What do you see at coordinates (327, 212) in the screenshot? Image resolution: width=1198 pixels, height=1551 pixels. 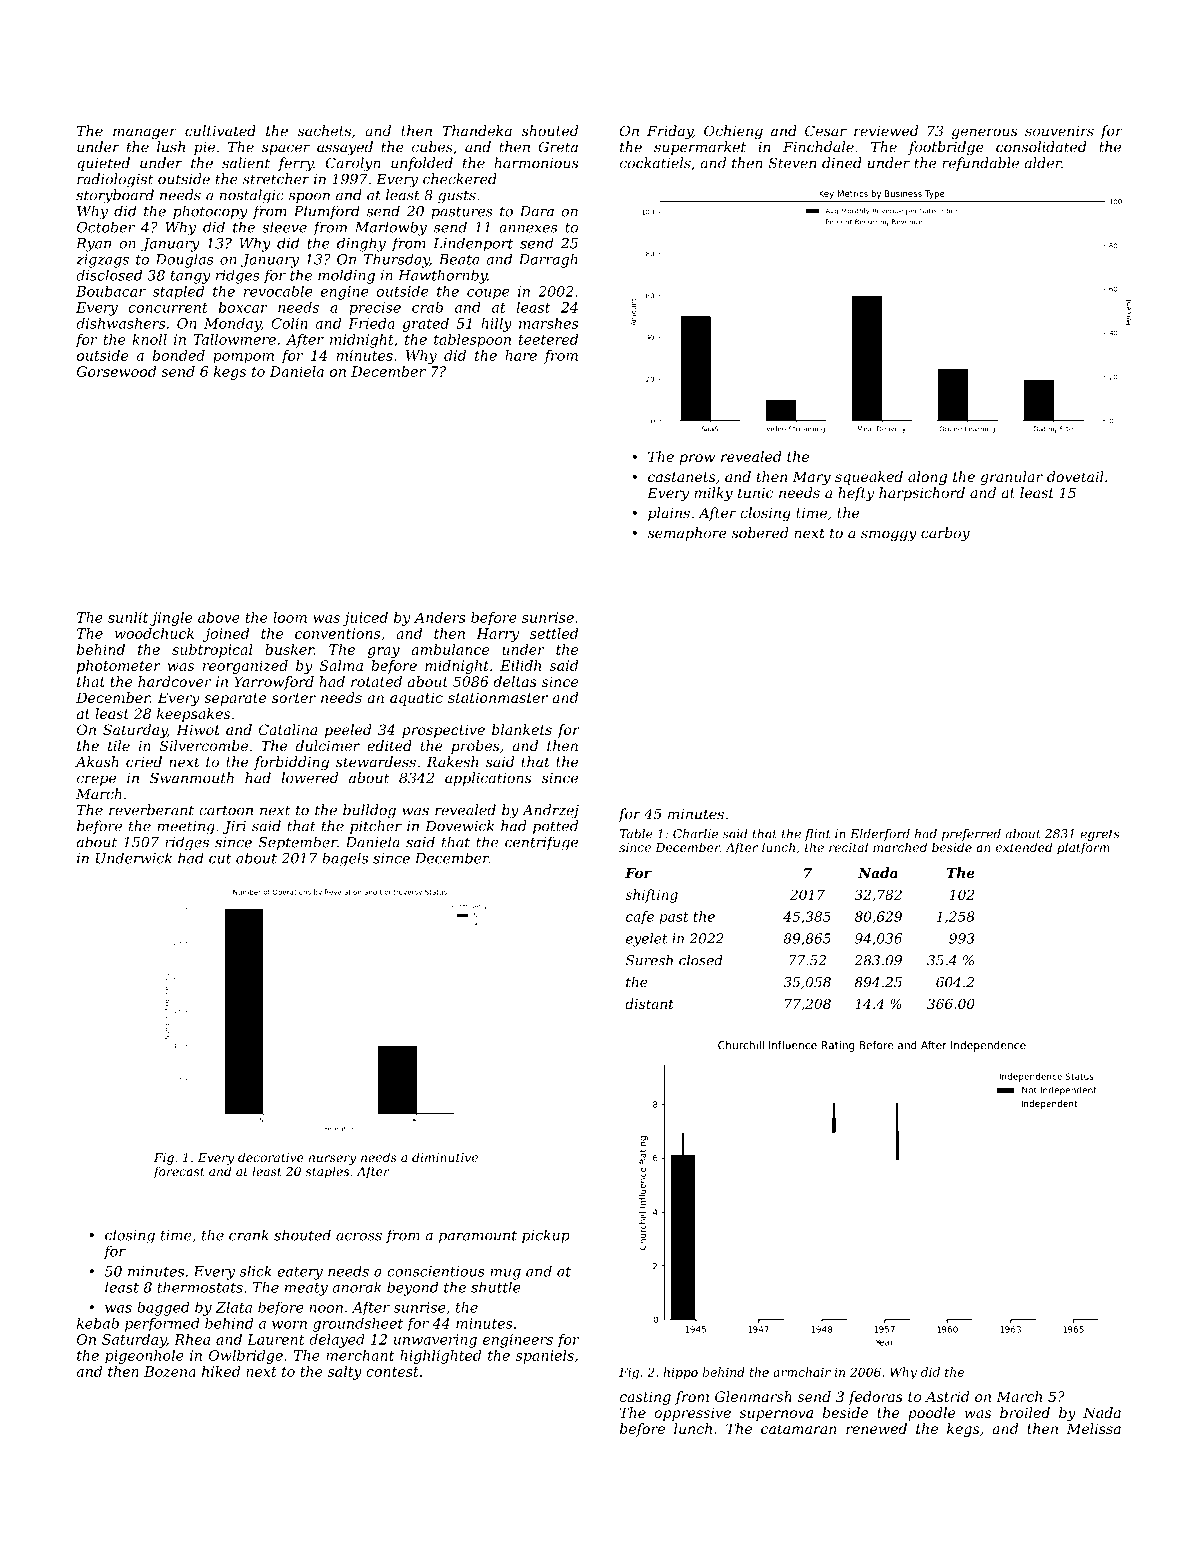 I see `Plumford` at bounding box center [327, 212].
